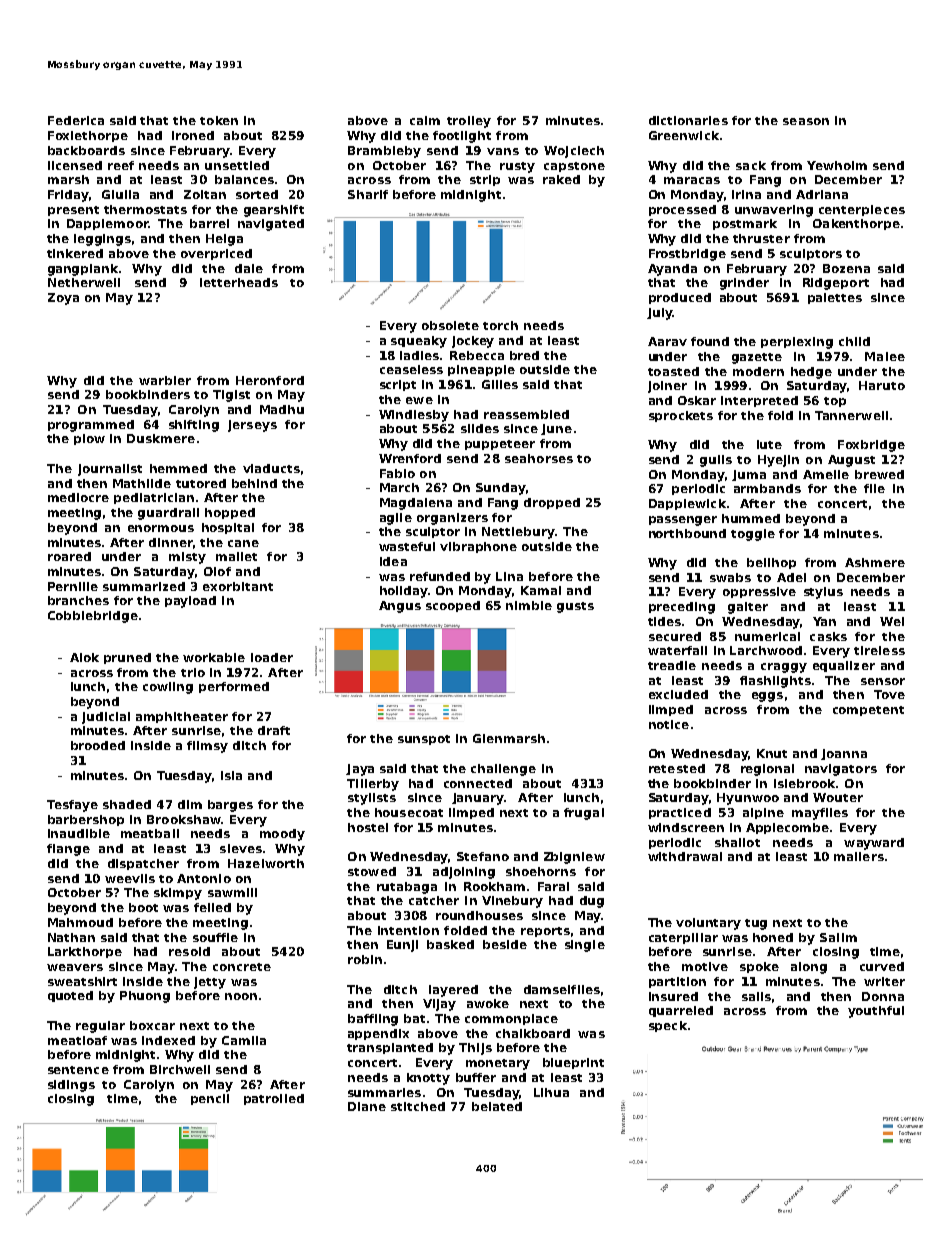  What do you see at coordinates (806, 121) in the page?
I see `season` at bounding box center [806, 121].
